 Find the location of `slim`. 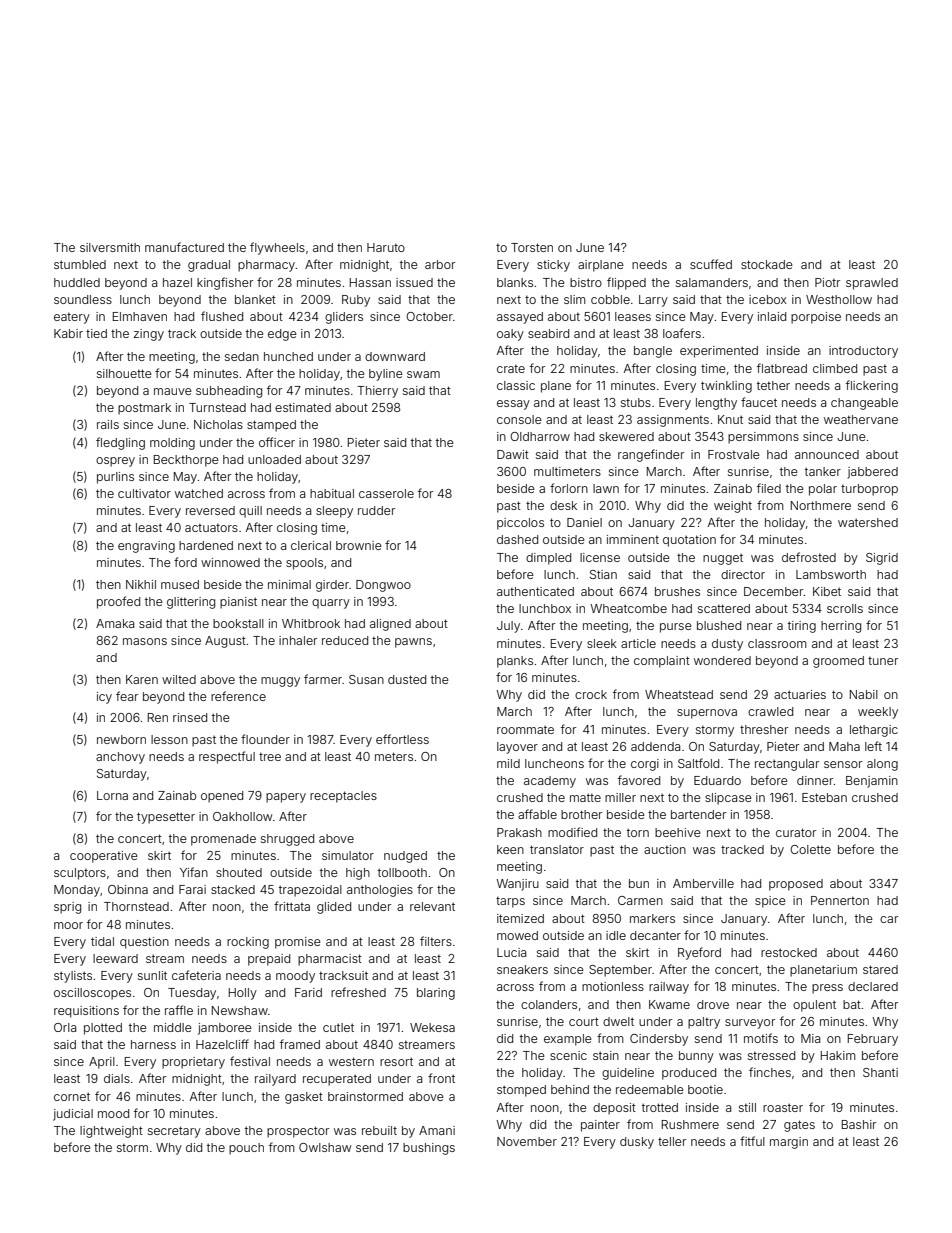

slim is located at coordinates (574, 299).
